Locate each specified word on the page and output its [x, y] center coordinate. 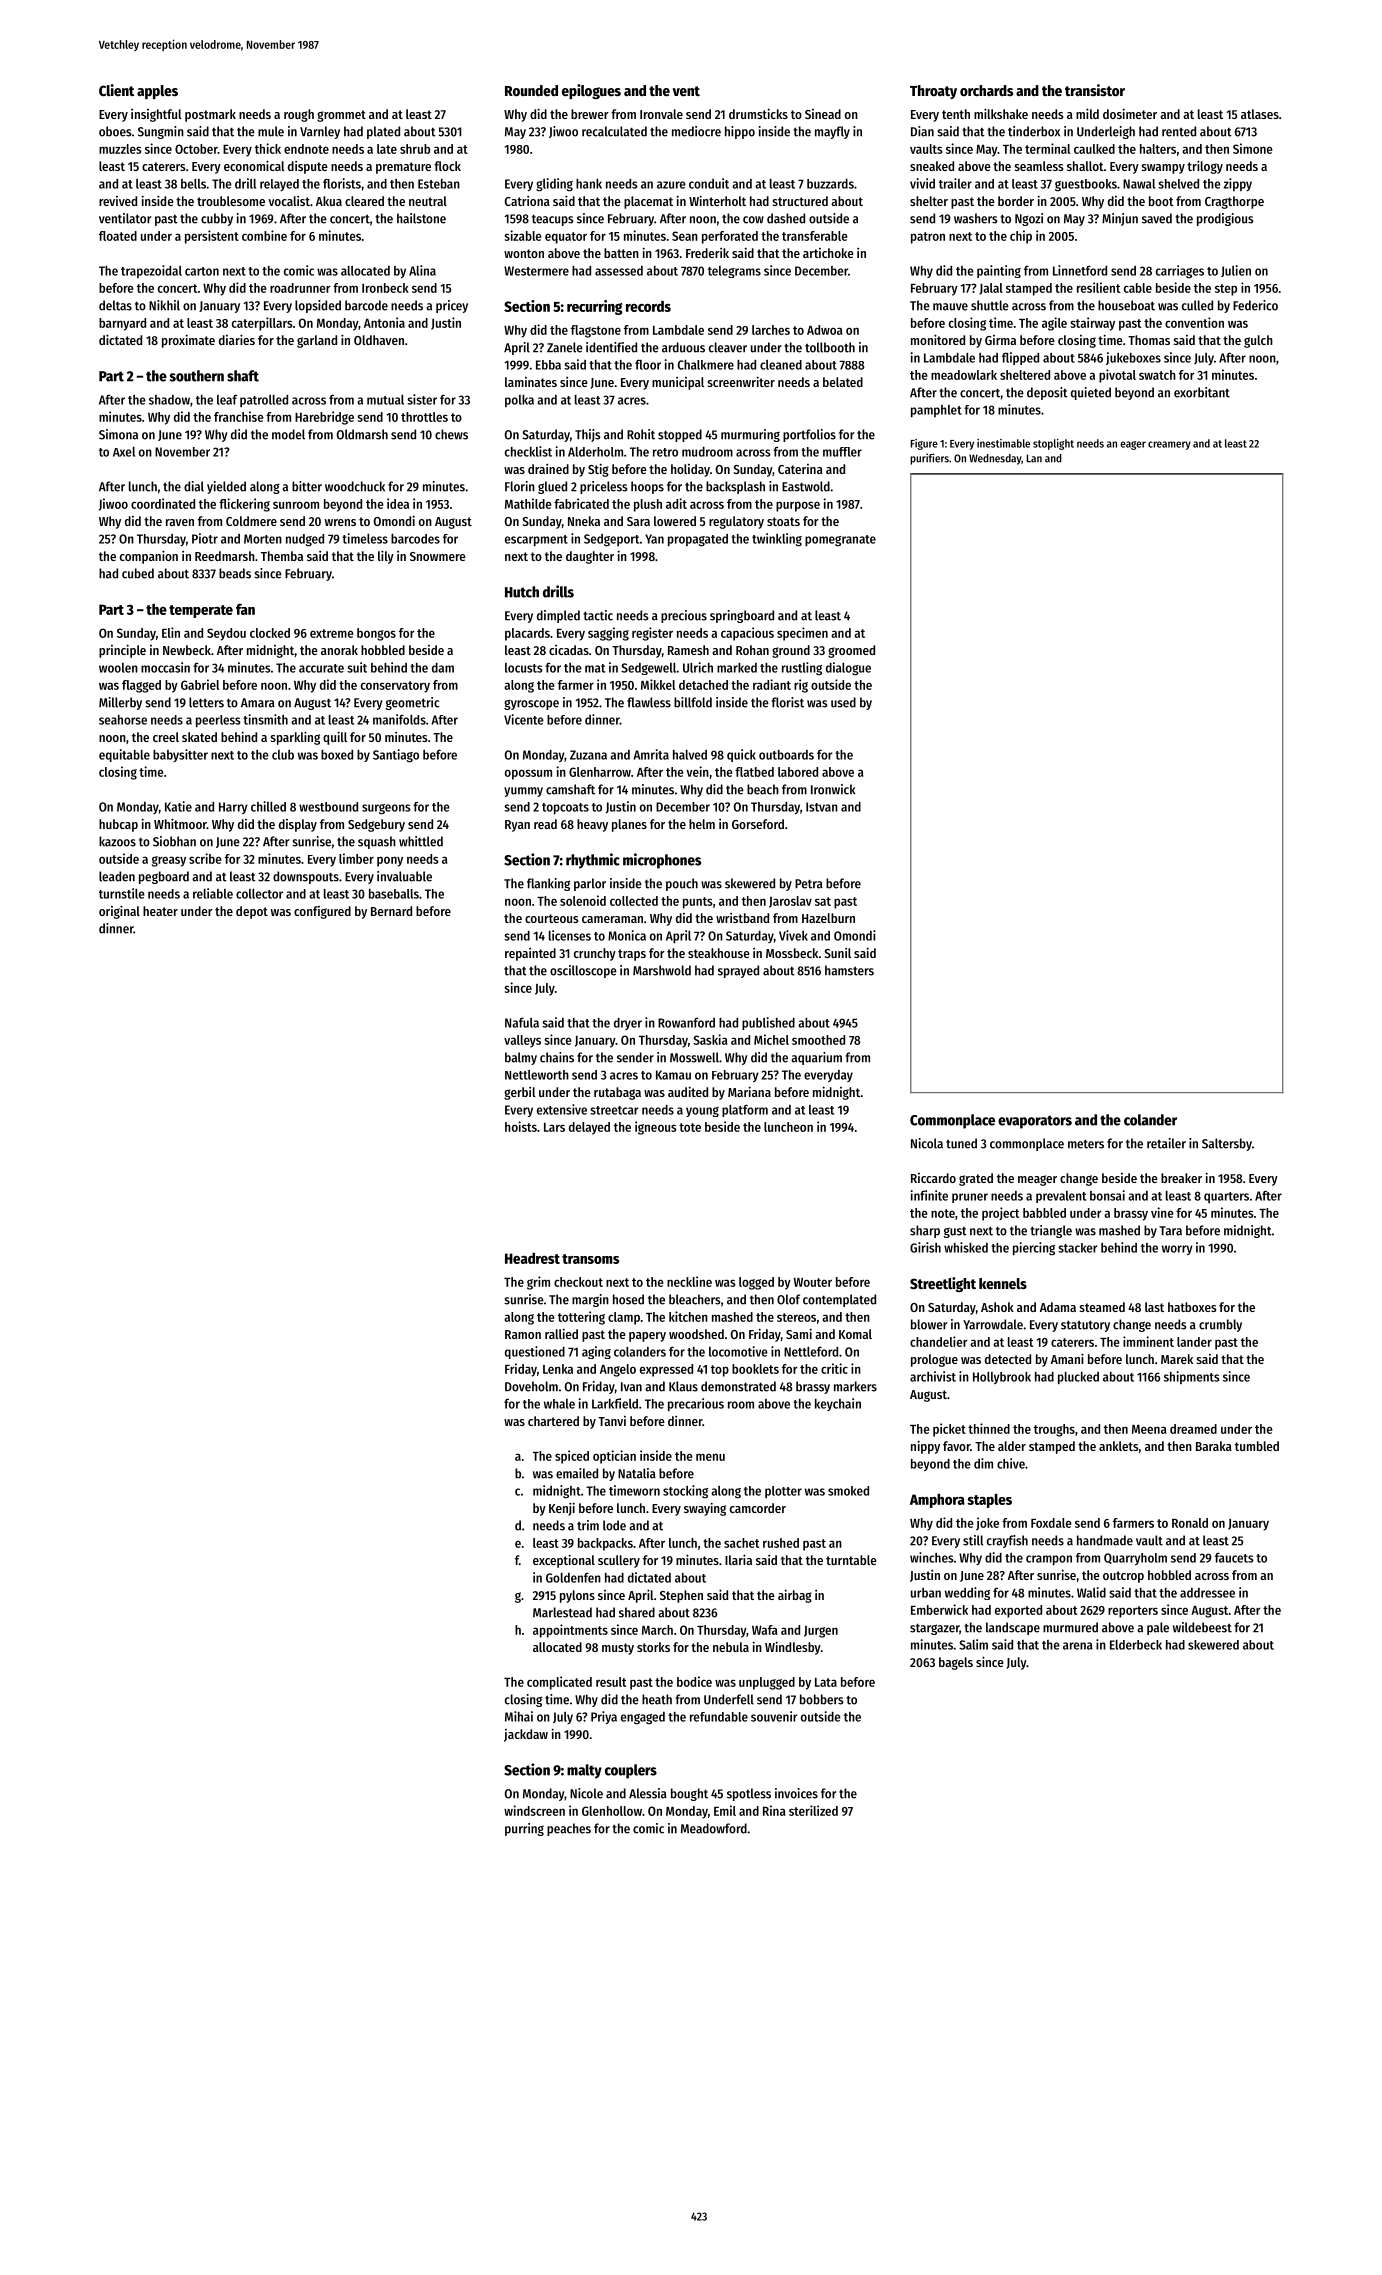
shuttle [990, 305]
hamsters [849, 970]
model [288, 434]
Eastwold [806, 486]
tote [690, 1127]
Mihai [519, 1716]
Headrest [532, 1258]
